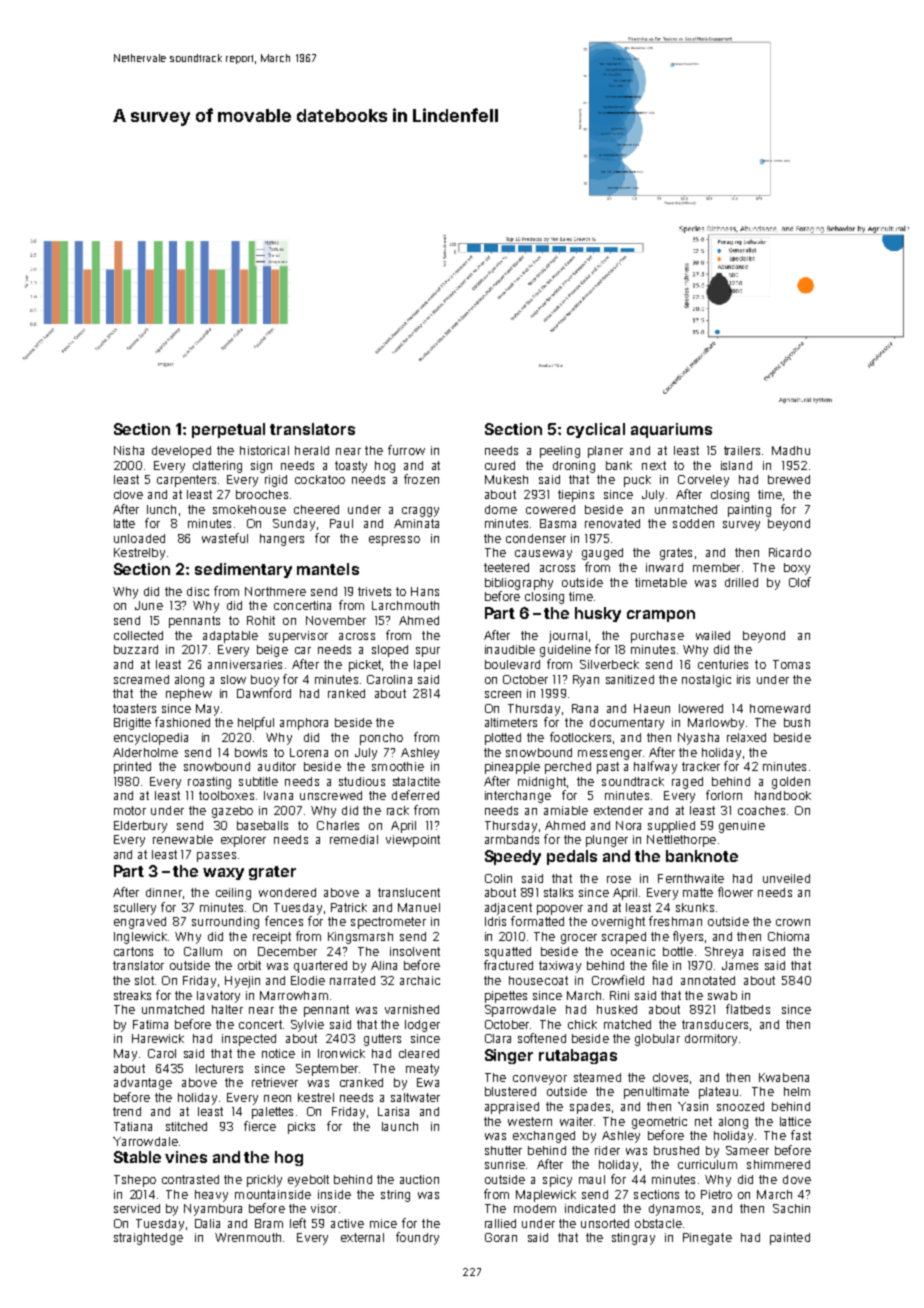 The image size is (924, 1308). Describe the element at coordinates (233, 894) in the page. I see `ceiling` at that location.
